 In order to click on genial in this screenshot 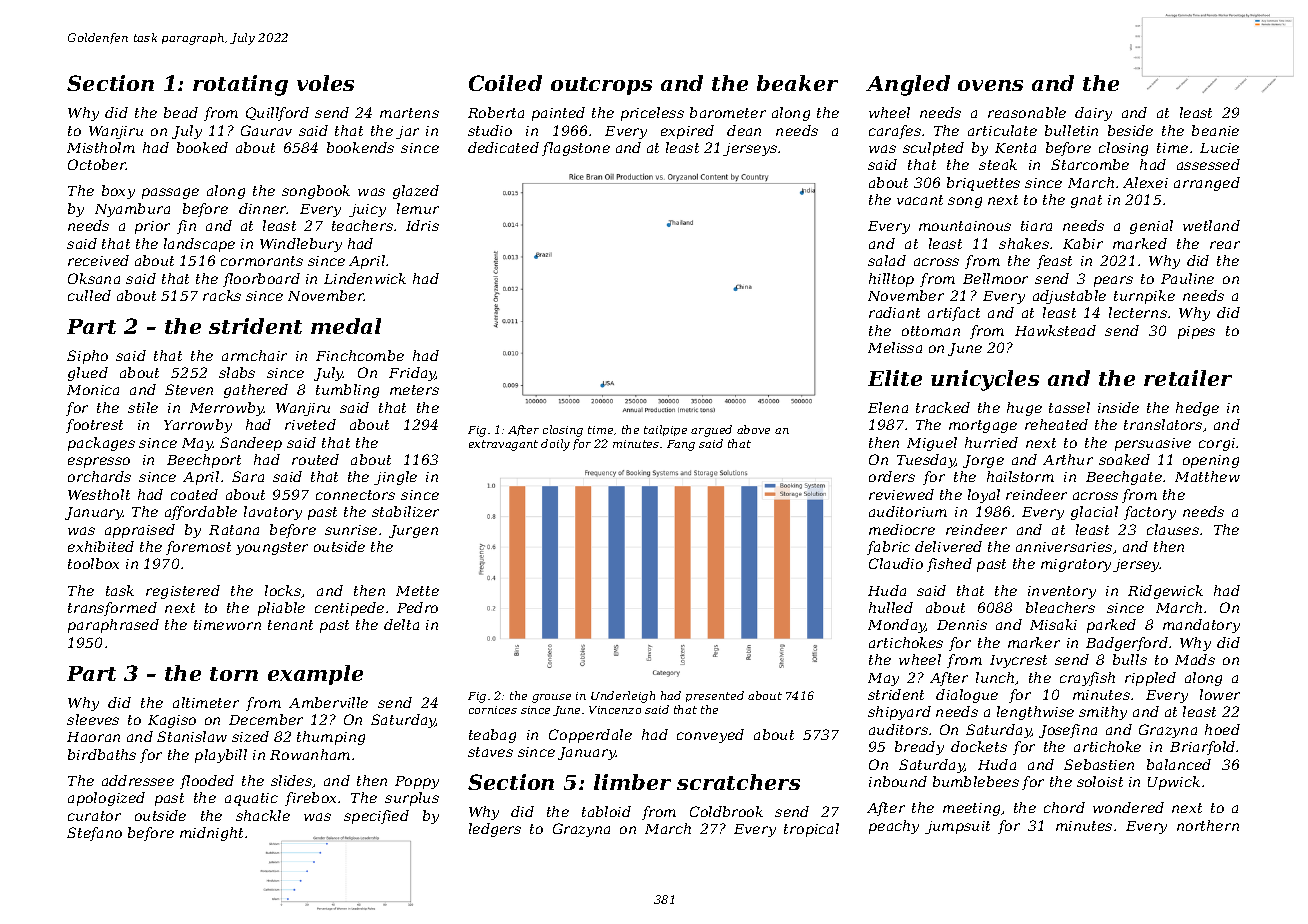, I will do `click(1151, 227)`.
